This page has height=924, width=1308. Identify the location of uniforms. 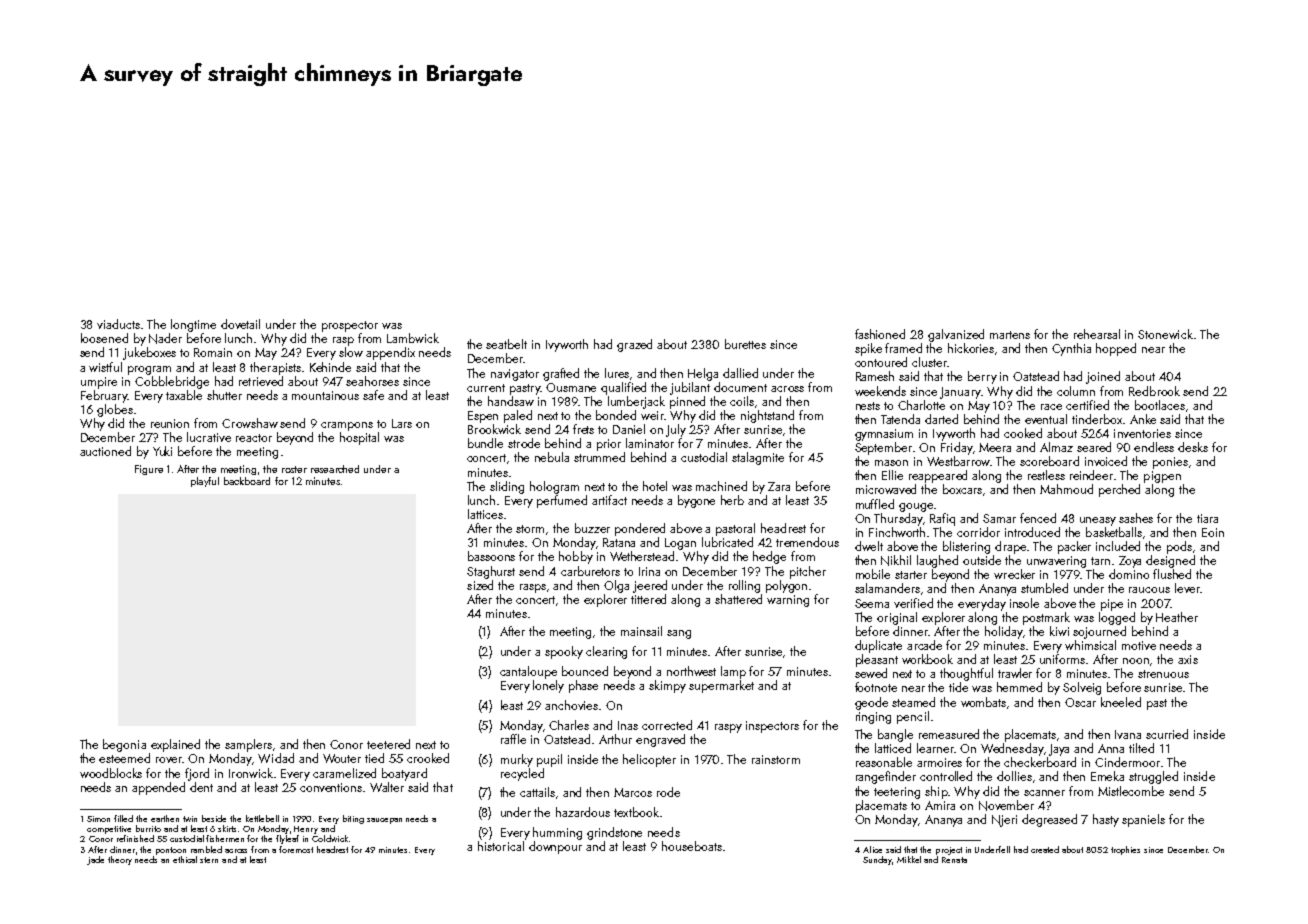
(1062, 659).
